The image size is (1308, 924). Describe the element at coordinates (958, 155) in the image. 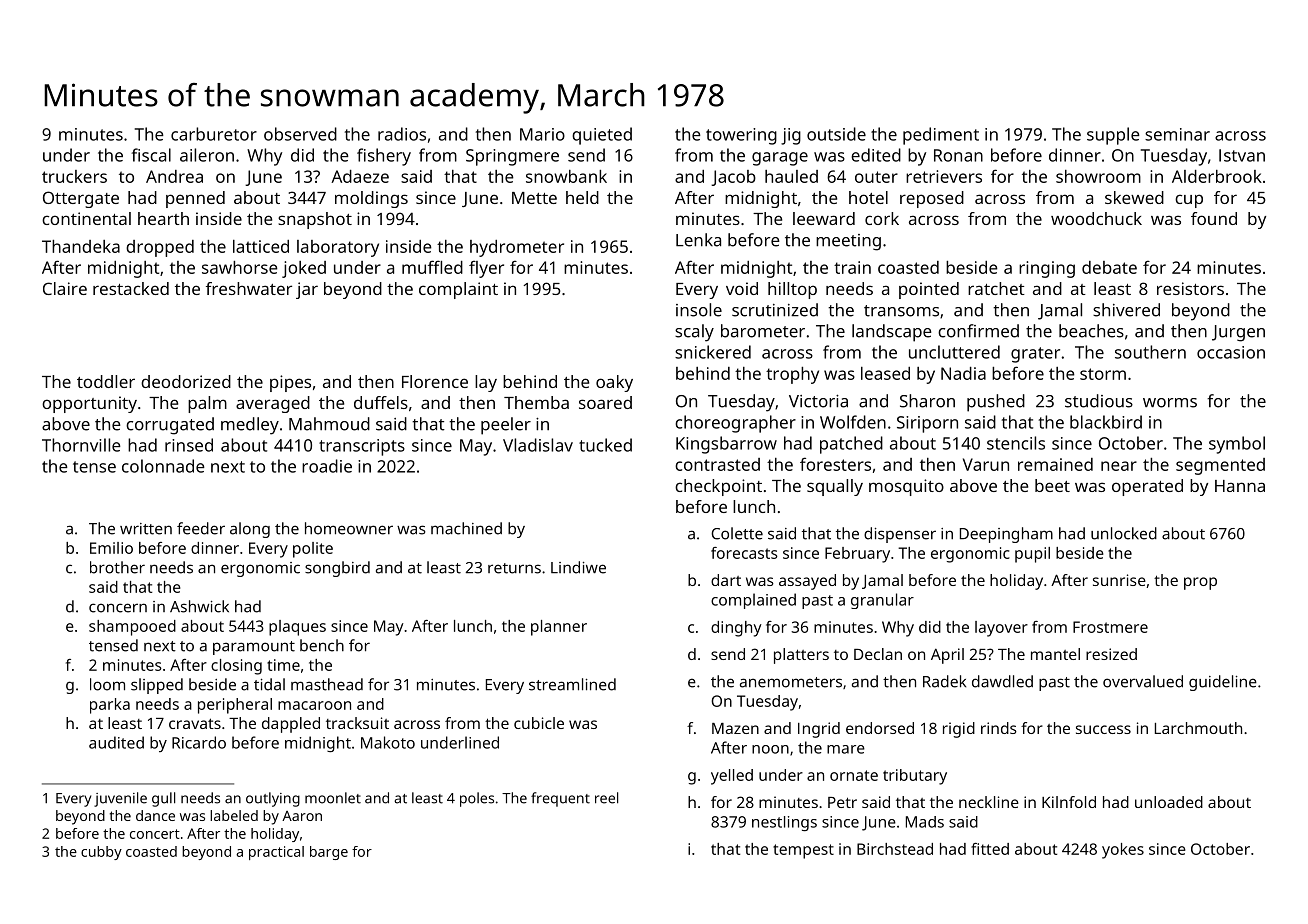

I see `Ronan` at that location.
